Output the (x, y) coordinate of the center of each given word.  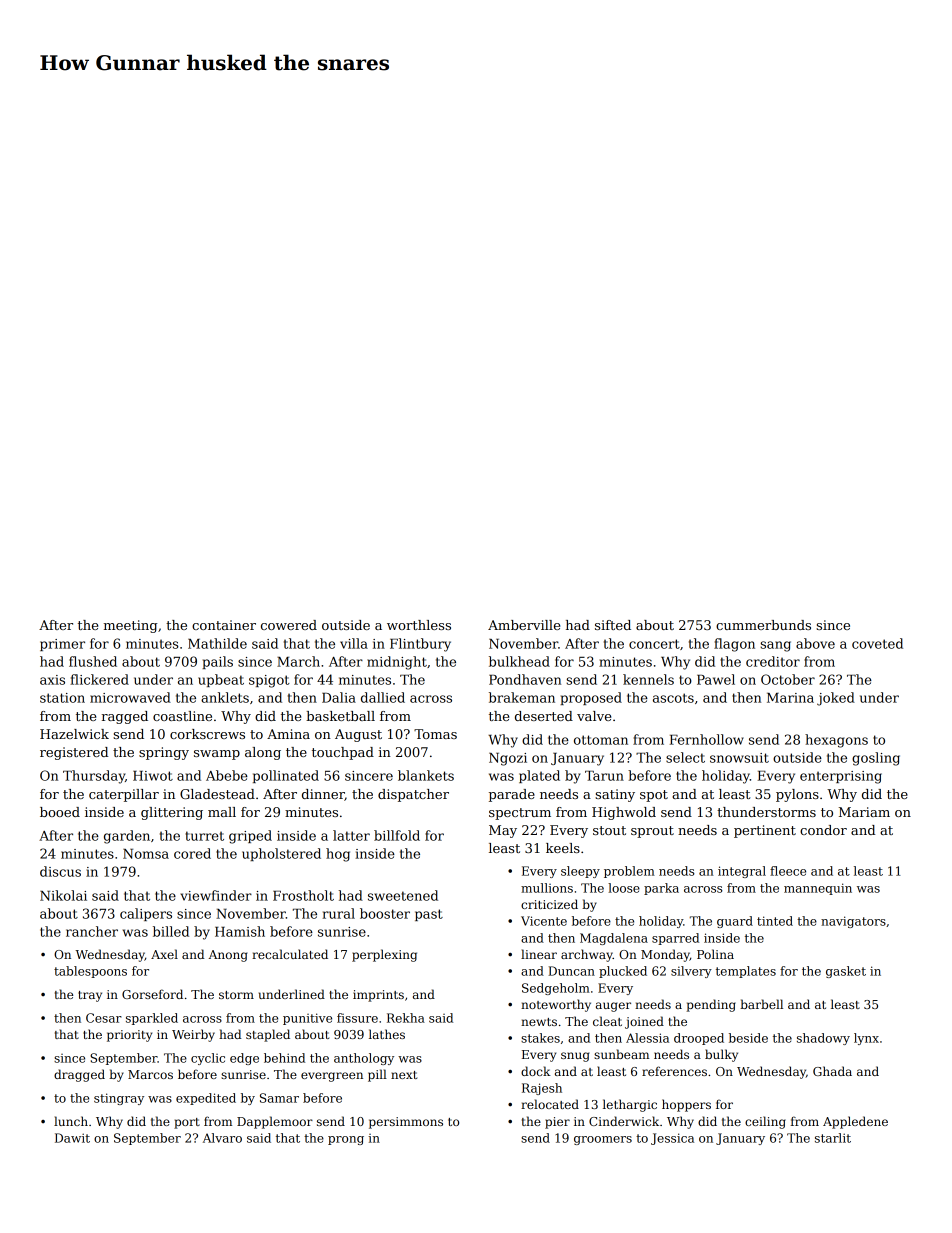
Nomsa (146, 854)
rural (339, 913)
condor (823, 830)
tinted (775, 921)
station (62, 698)
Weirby (193, 1035)
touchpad (343, 753)
